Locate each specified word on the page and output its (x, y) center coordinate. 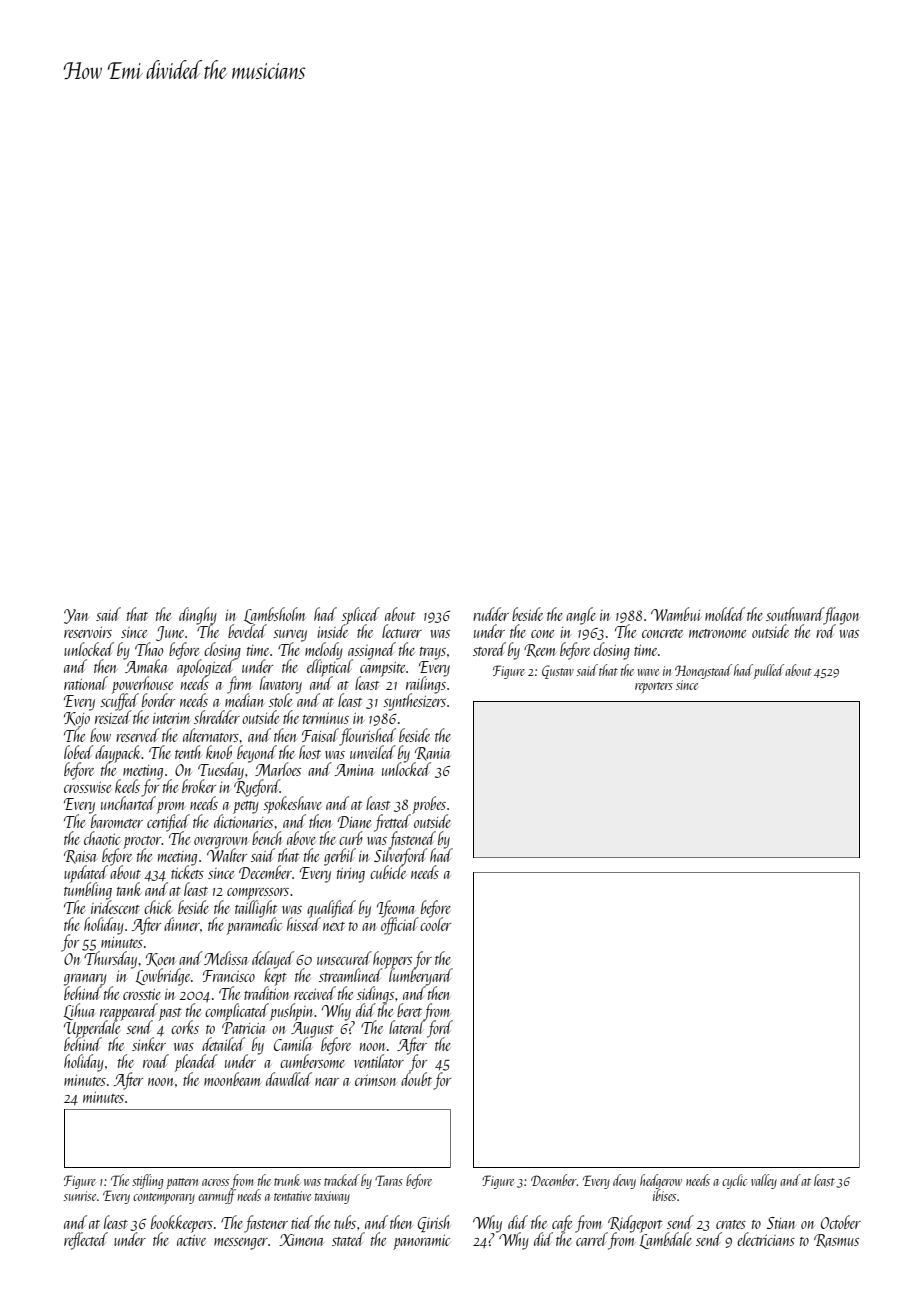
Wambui (676, 614)
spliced (361, 616)
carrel (591, 1239)
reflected (86, 1241)
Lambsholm (275, 616)
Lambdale (665, 1241)
